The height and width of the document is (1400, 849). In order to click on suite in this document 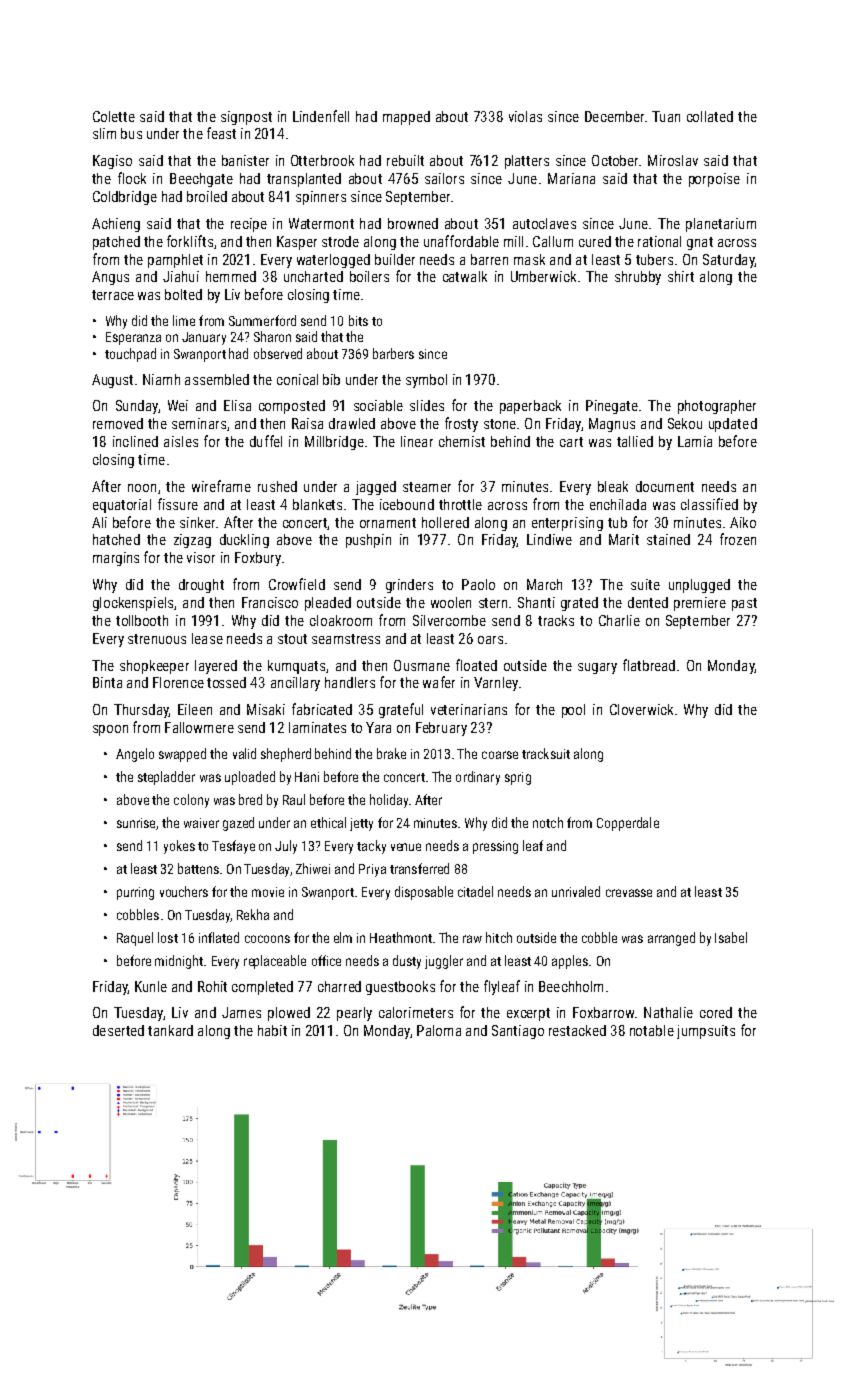, I will do `click(645, 584)`.
